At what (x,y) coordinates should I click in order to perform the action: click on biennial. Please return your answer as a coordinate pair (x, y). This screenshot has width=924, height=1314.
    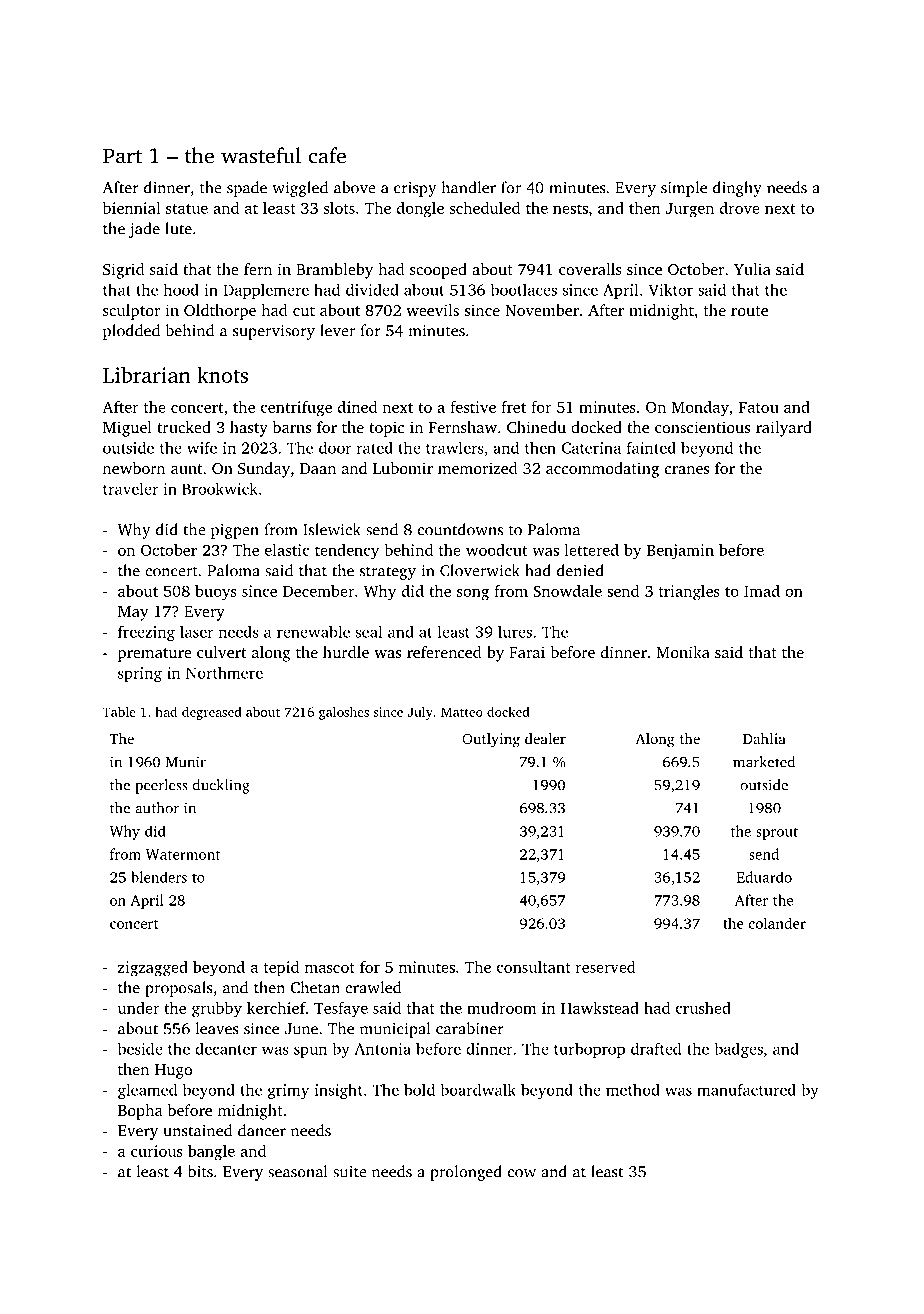
    Looking at the image, I should click on (131, 208).
